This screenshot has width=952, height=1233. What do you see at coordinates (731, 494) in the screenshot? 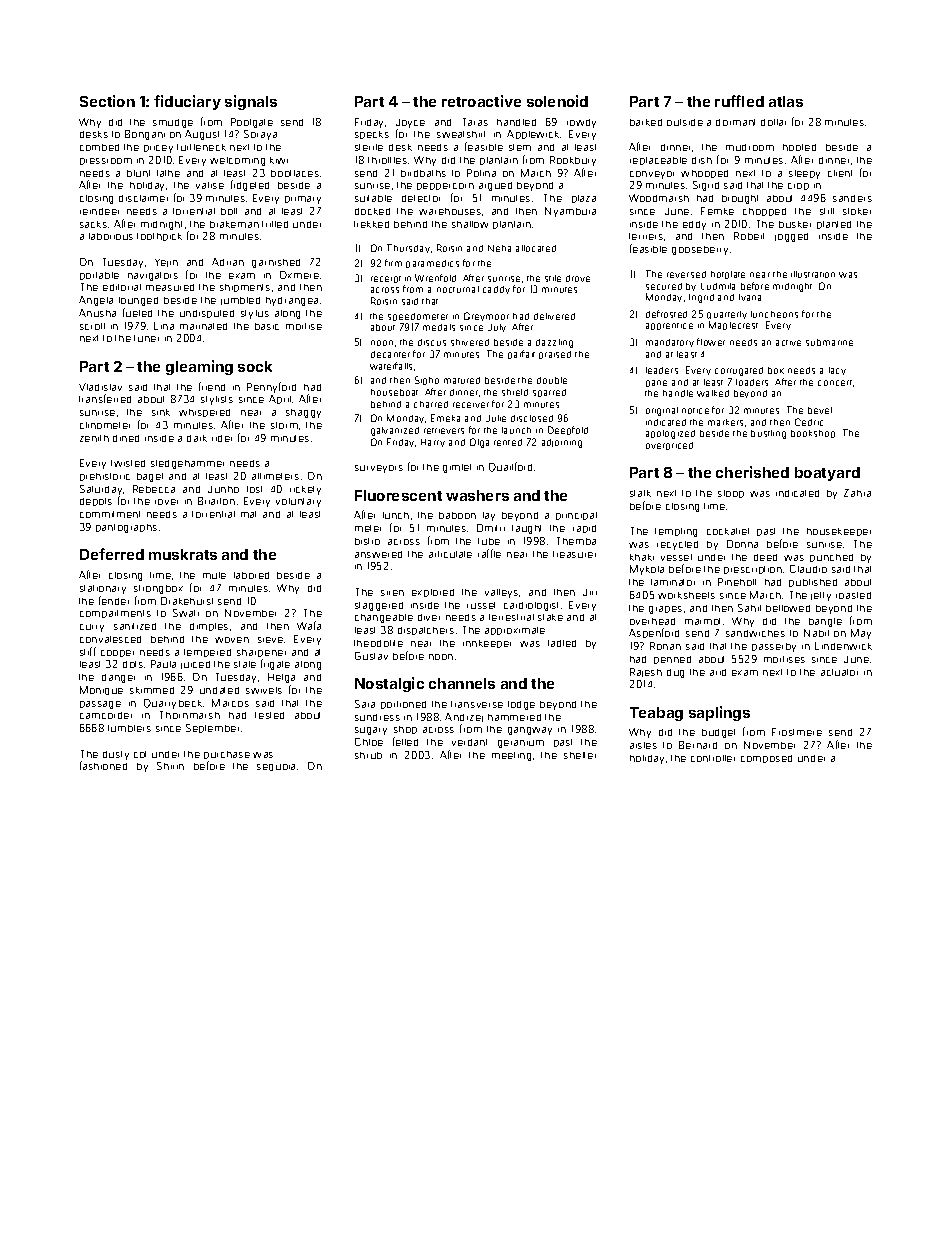
I see `sloop` at bounding box center [731, 494].
